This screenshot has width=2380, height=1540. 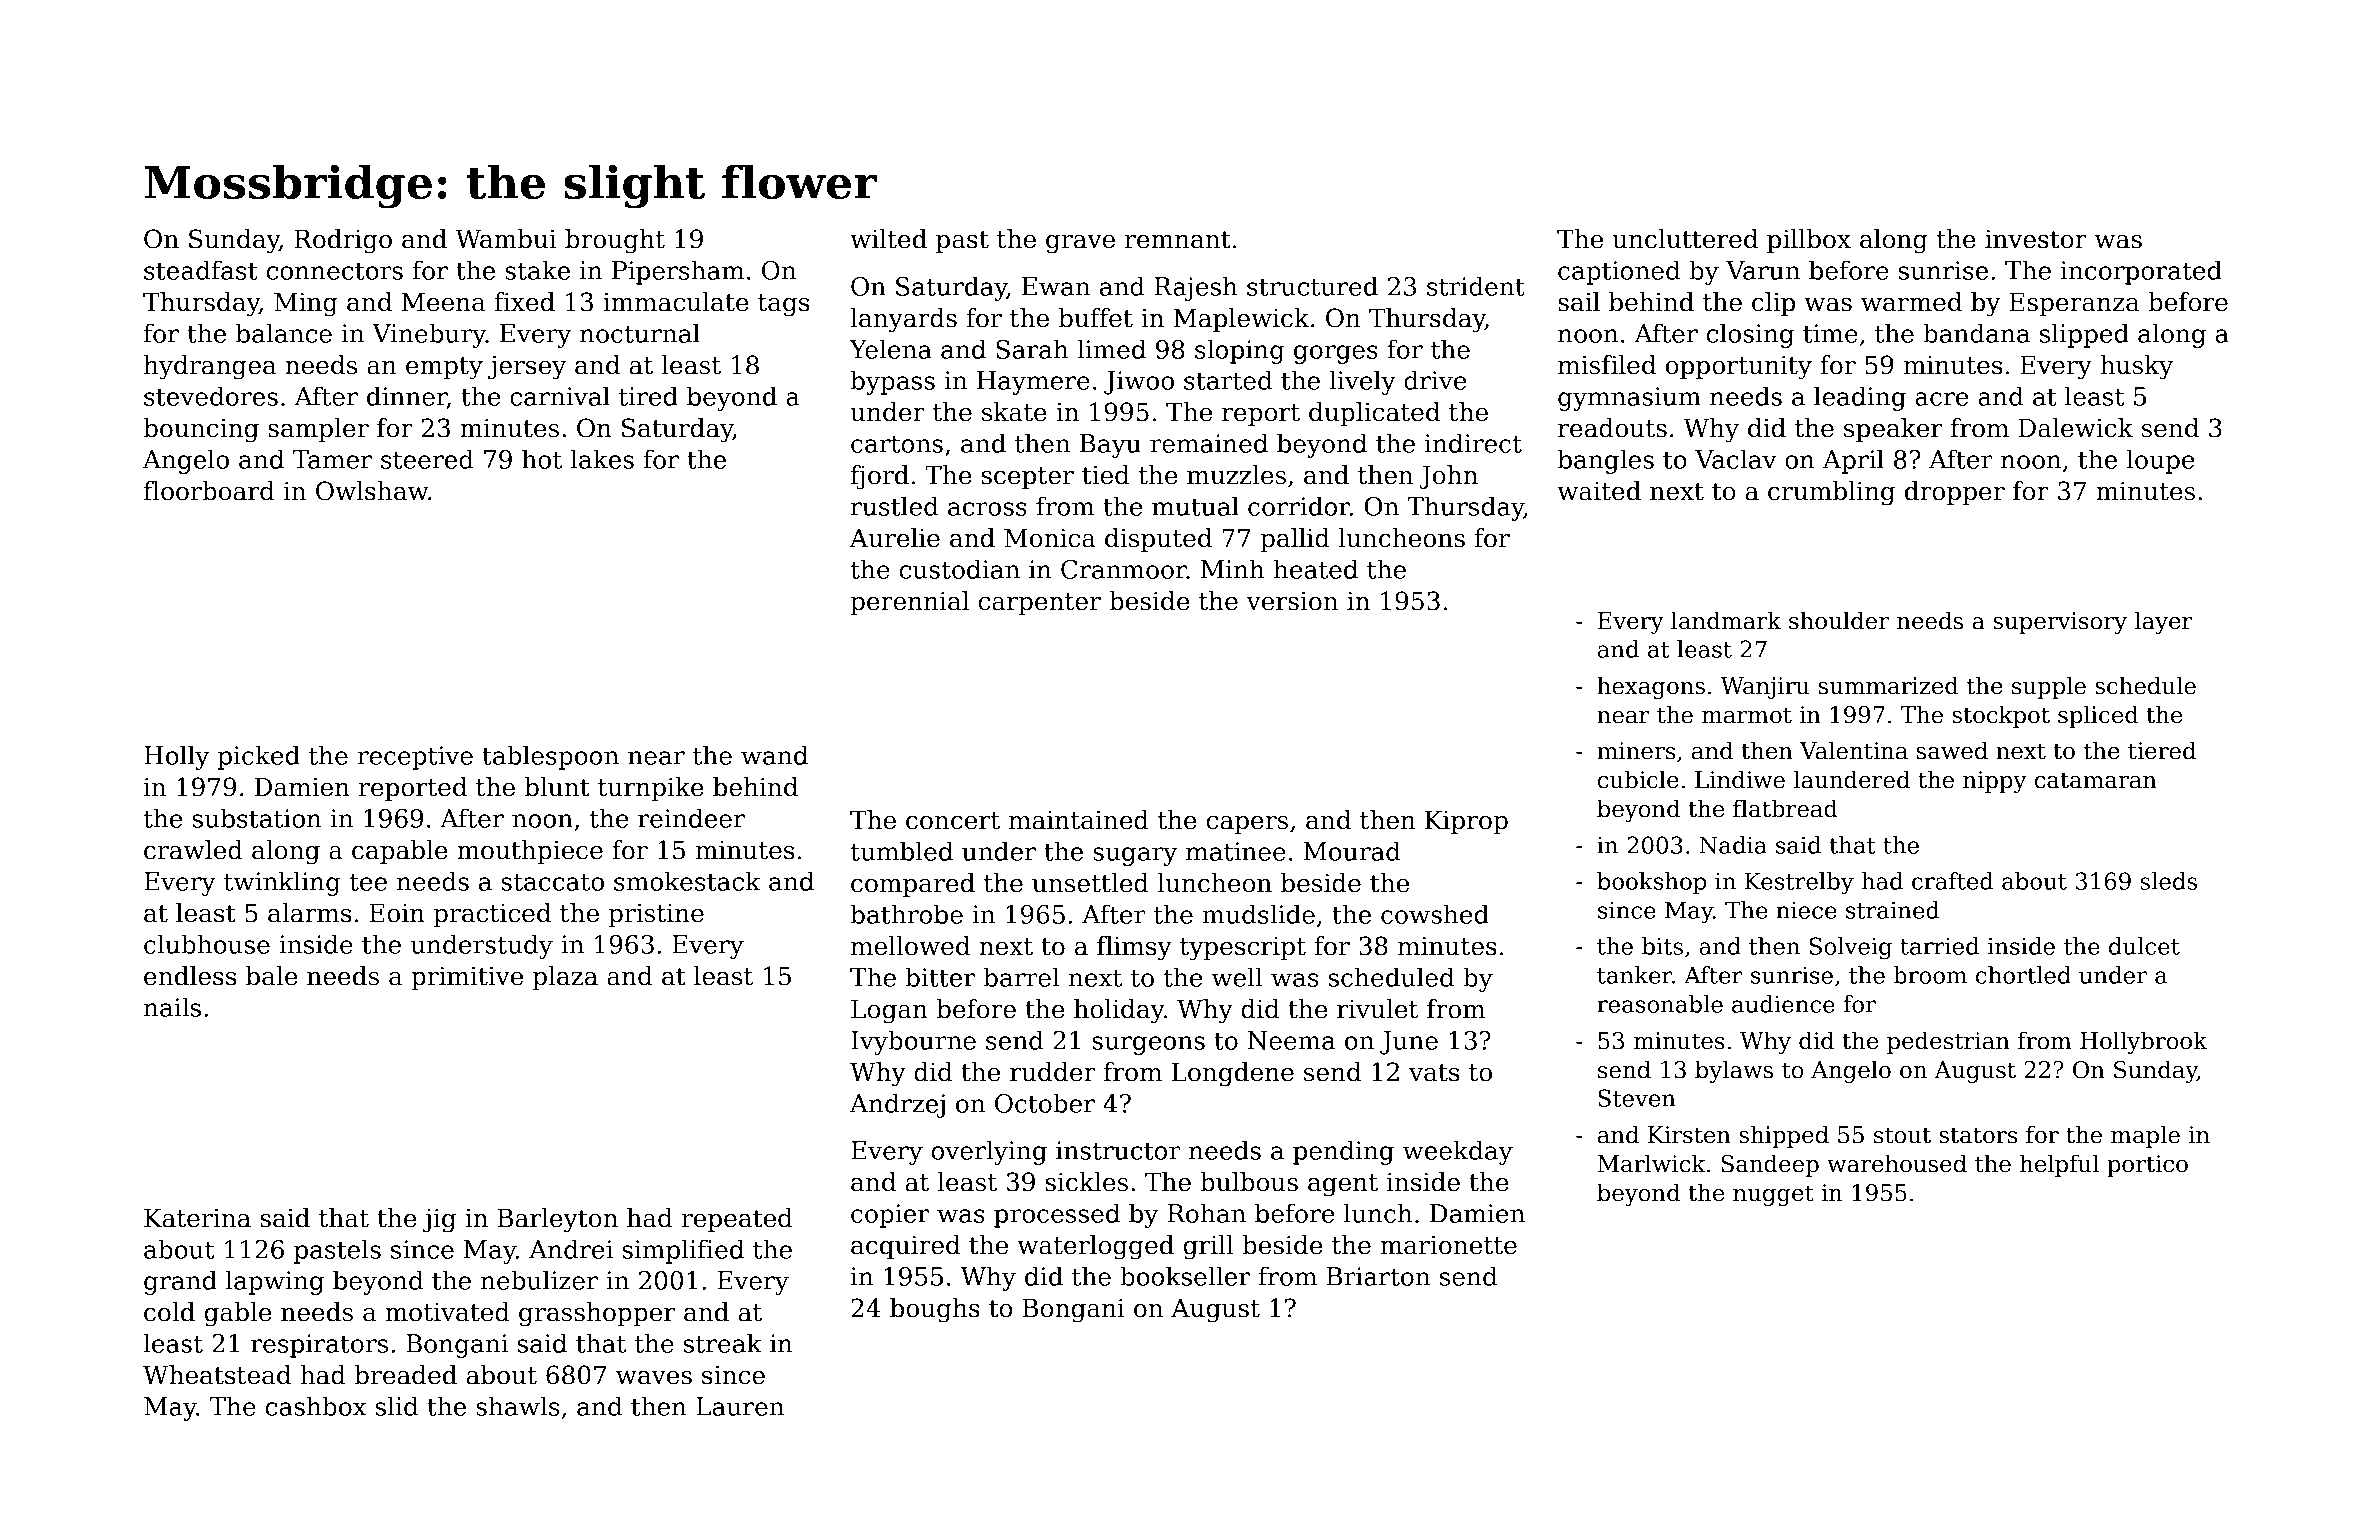 I want to click on cashbox, so click(x=315, y=1406).
